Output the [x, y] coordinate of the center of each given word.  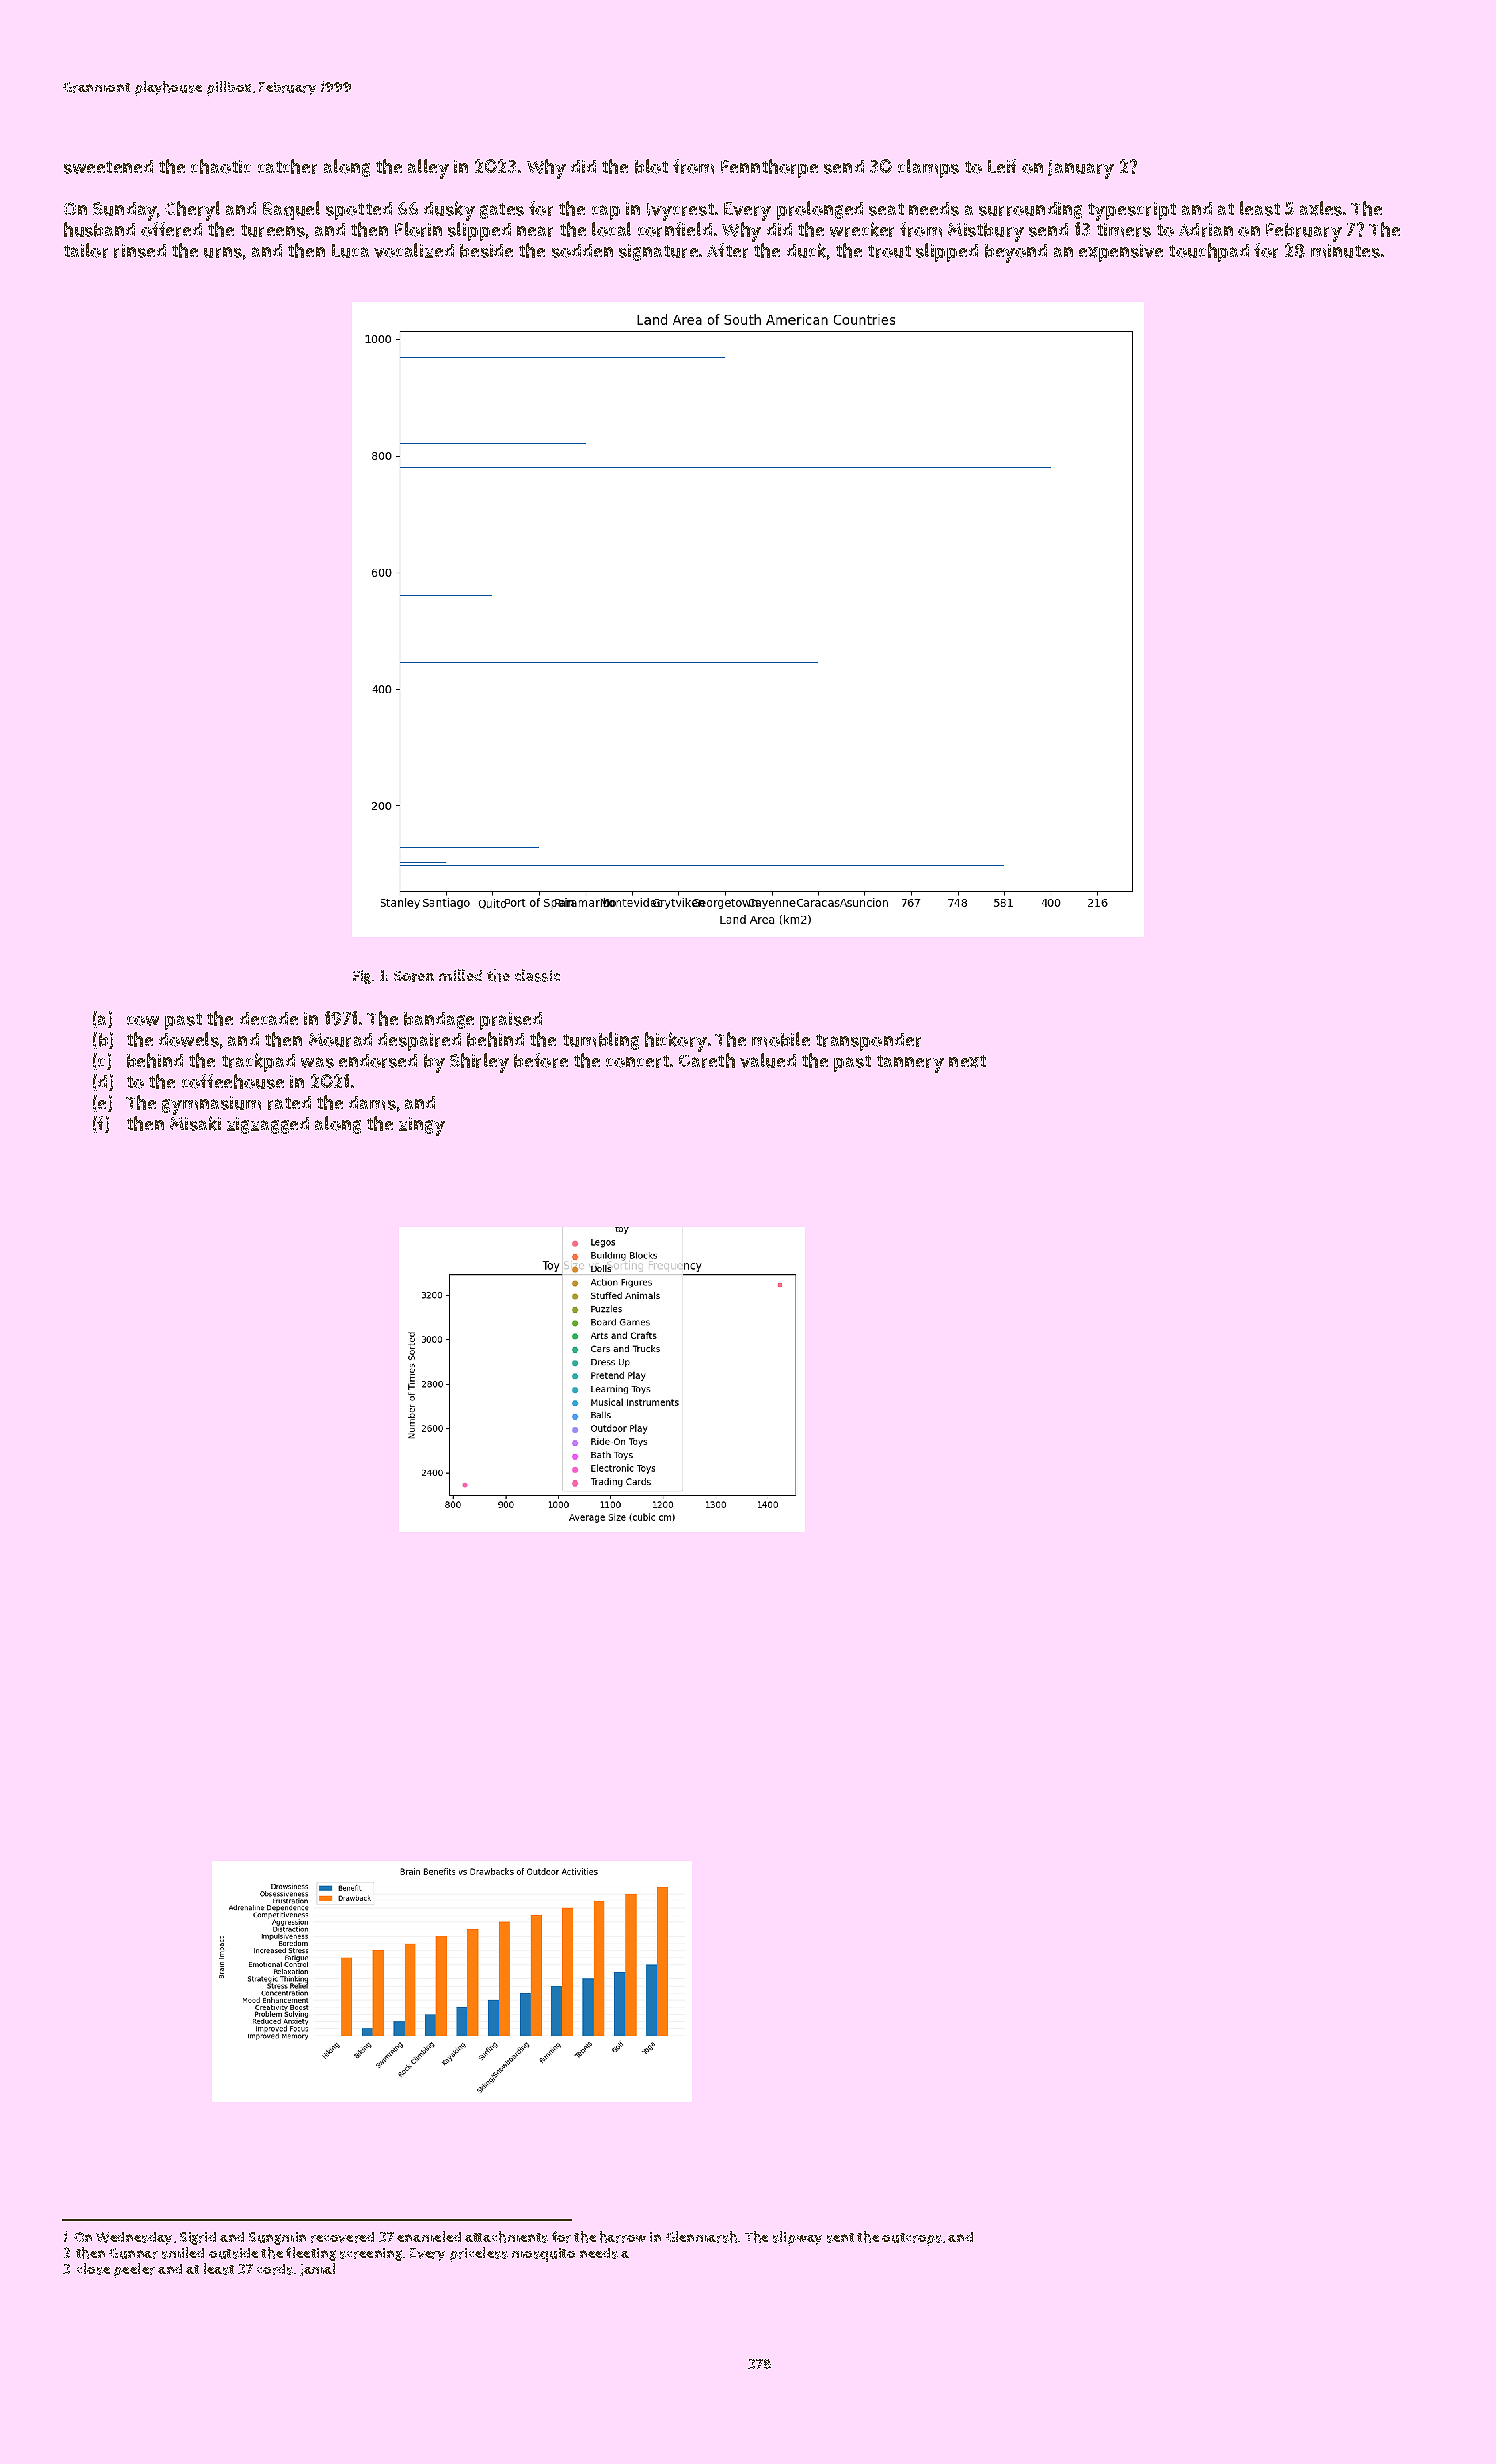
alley [428, 169]
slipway [797, 2238]
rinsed [140, 251]
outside [233, 2253]
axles [1321, 208]
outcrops [912, 2239]
